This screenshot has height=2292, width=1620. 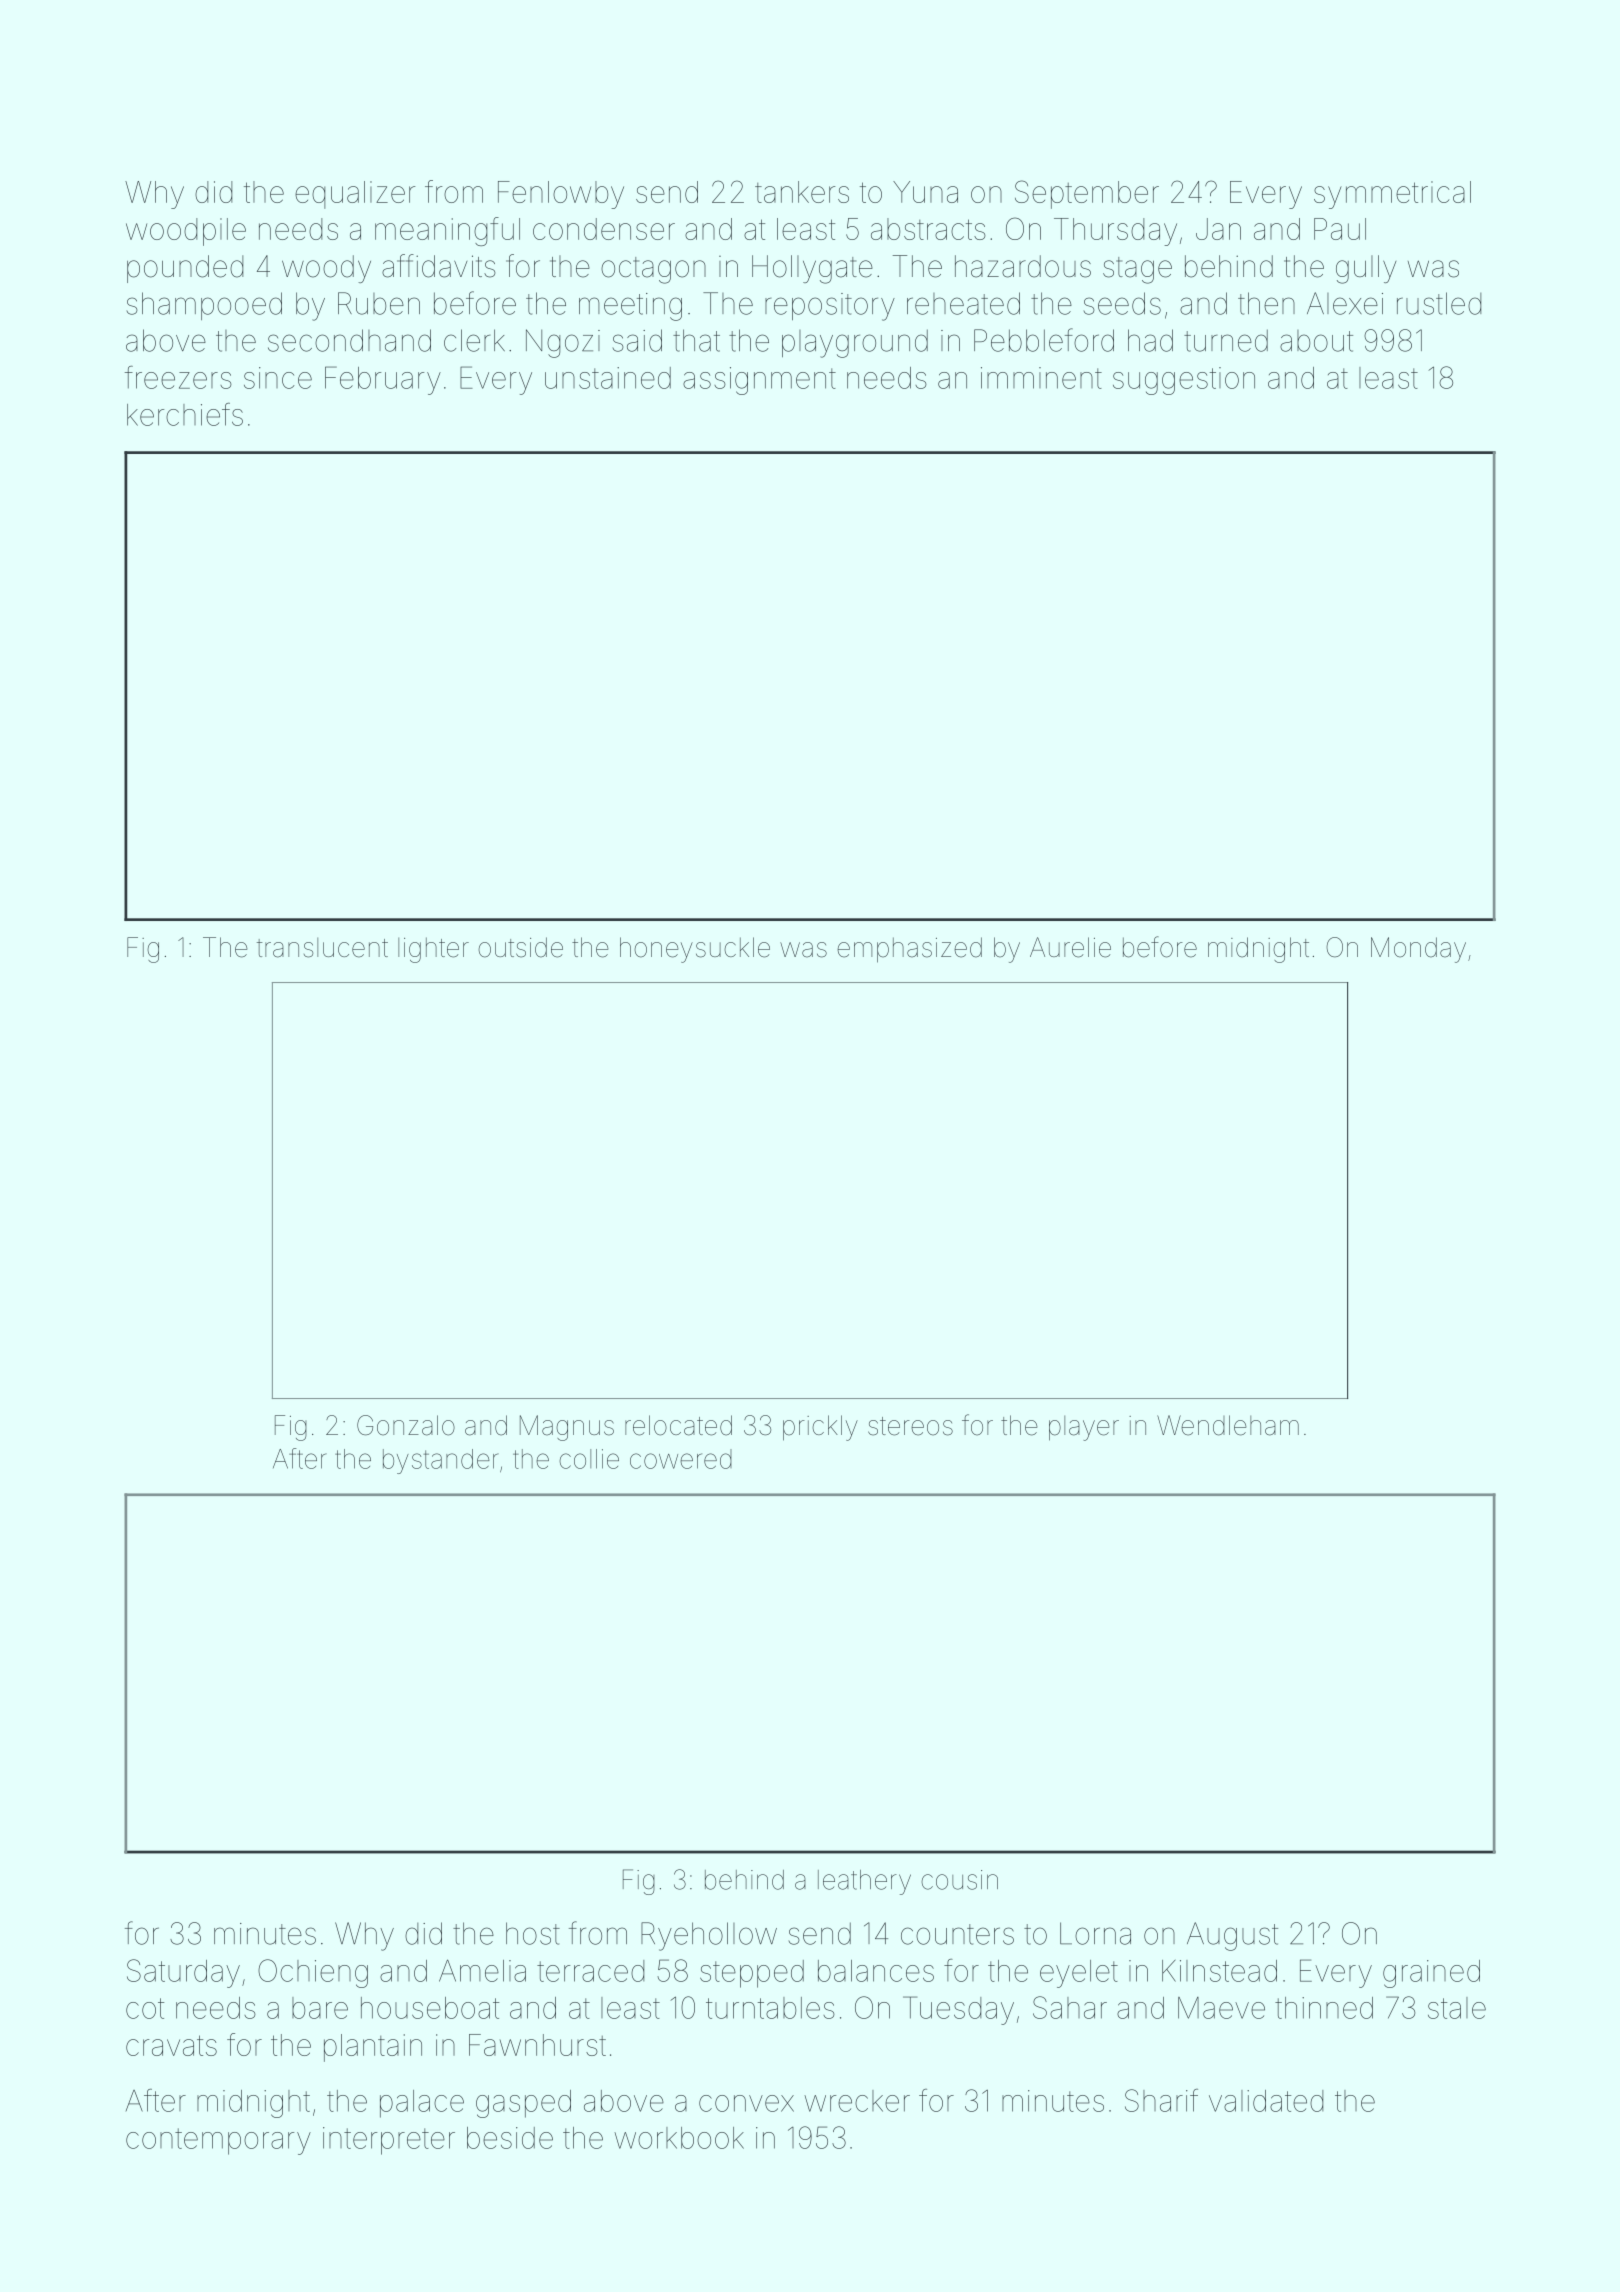 I want to click on Monday, so click(x=1418, y=950).
